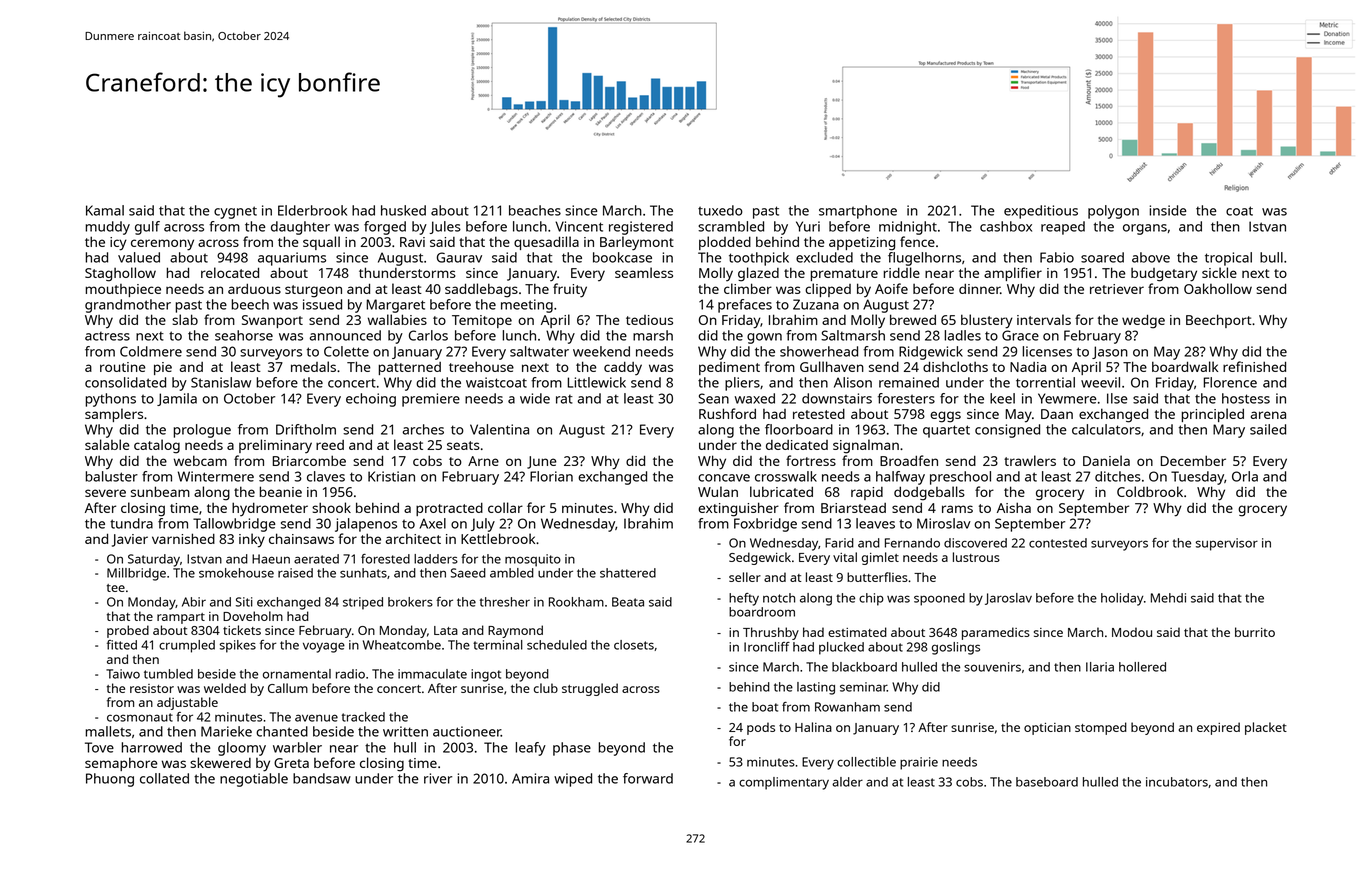  I want to click on closets, so click(634, 645).
